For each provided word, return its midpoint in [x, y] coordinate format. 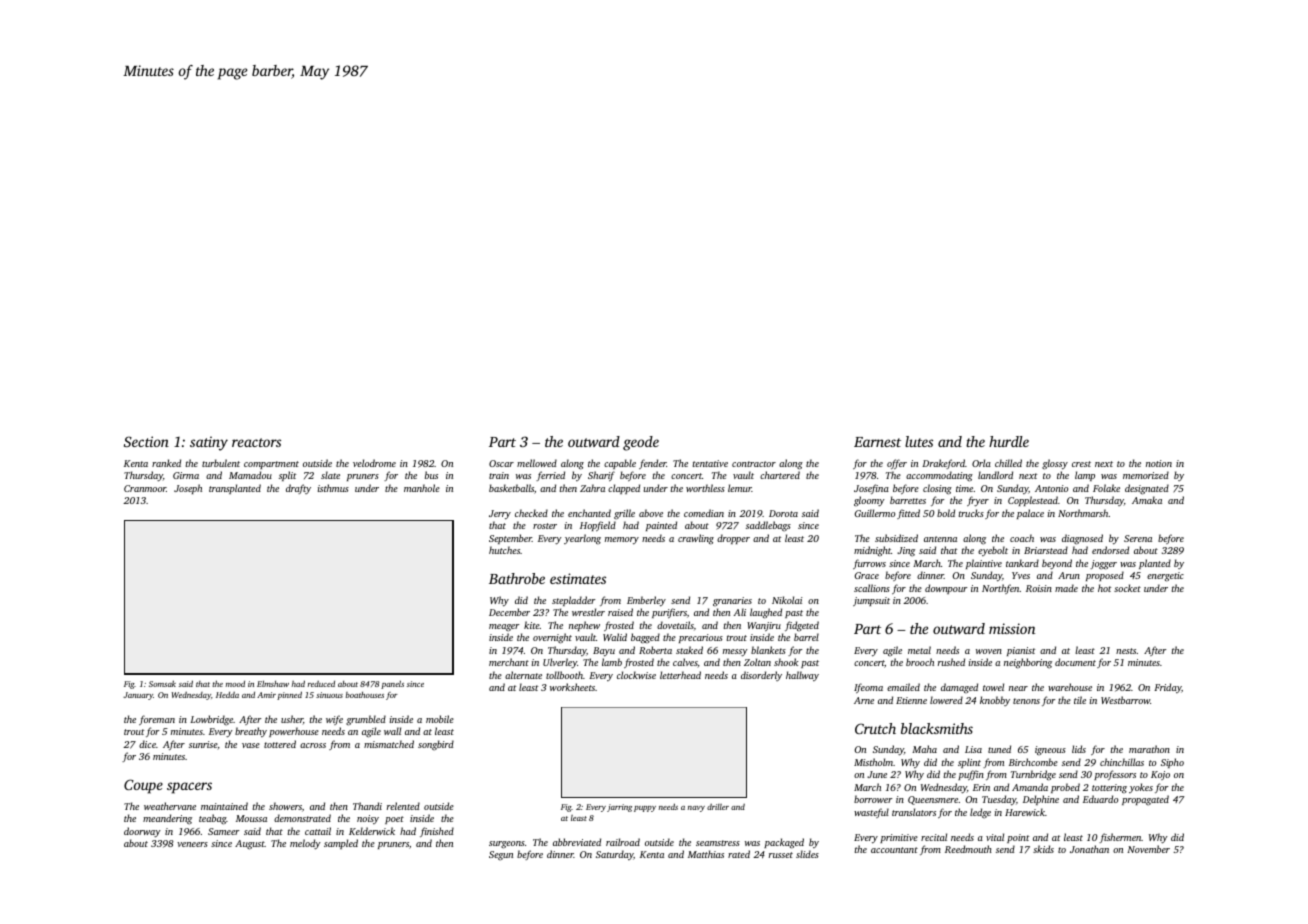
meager [504, 628]
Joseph [188, 489]
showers [285, 806]
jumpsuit [871, 601]
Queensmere [933, 800]
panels [392, 684]
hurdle [1009, 441]
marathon [1149, 749]
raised [620, 612]
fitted [908, 514]
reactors [256, 442]
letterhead [680, 675]
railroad [623, 842]
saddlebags [768, 526]
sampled [341, 844]
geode [641, 443]
